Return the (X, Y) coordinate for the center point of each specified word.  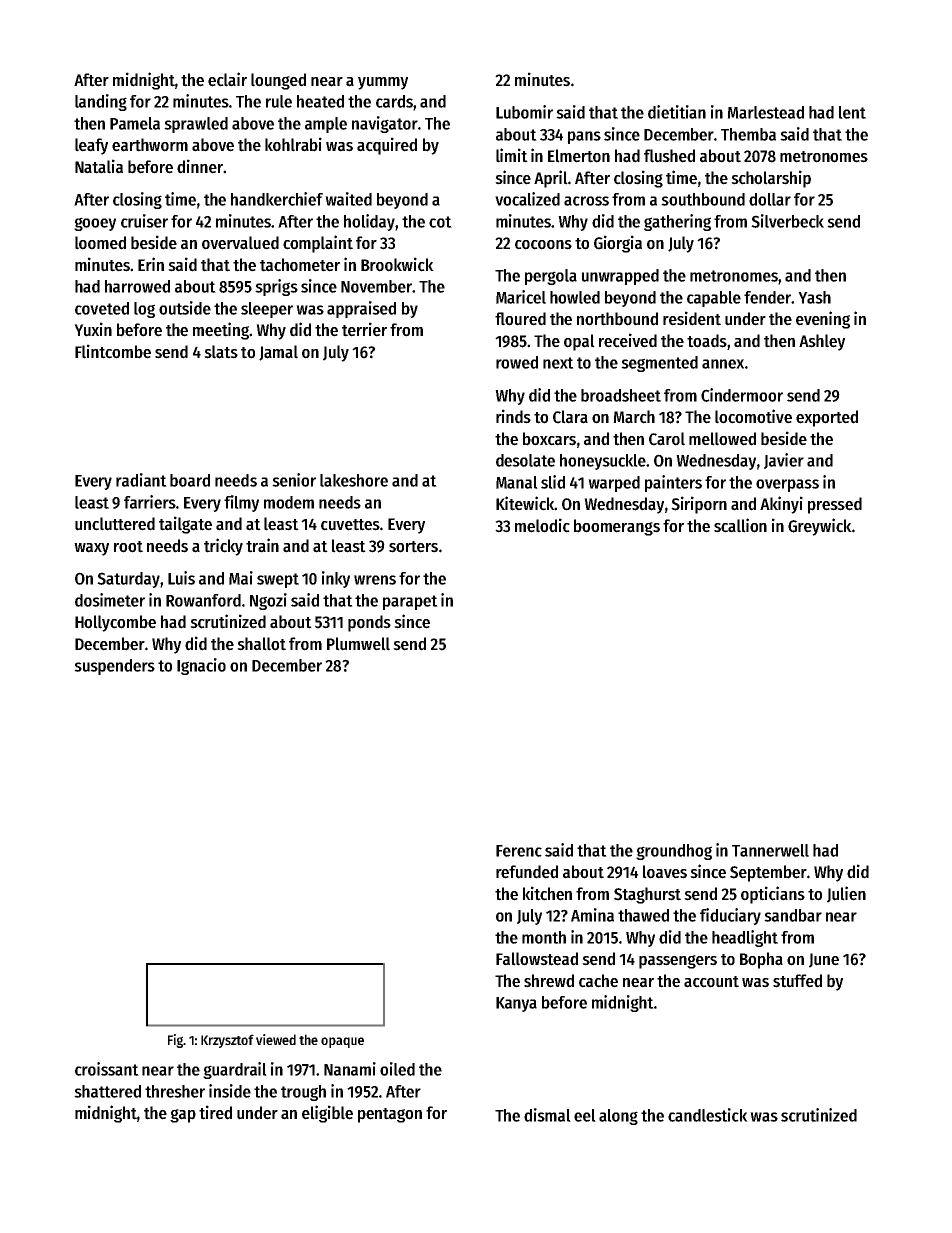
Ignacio (201, 666)
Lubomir (524, 112)
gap (183, 1116)
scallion (740, 525)
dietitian (677, 112)
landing (101, 102)
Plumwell (358, 644)
